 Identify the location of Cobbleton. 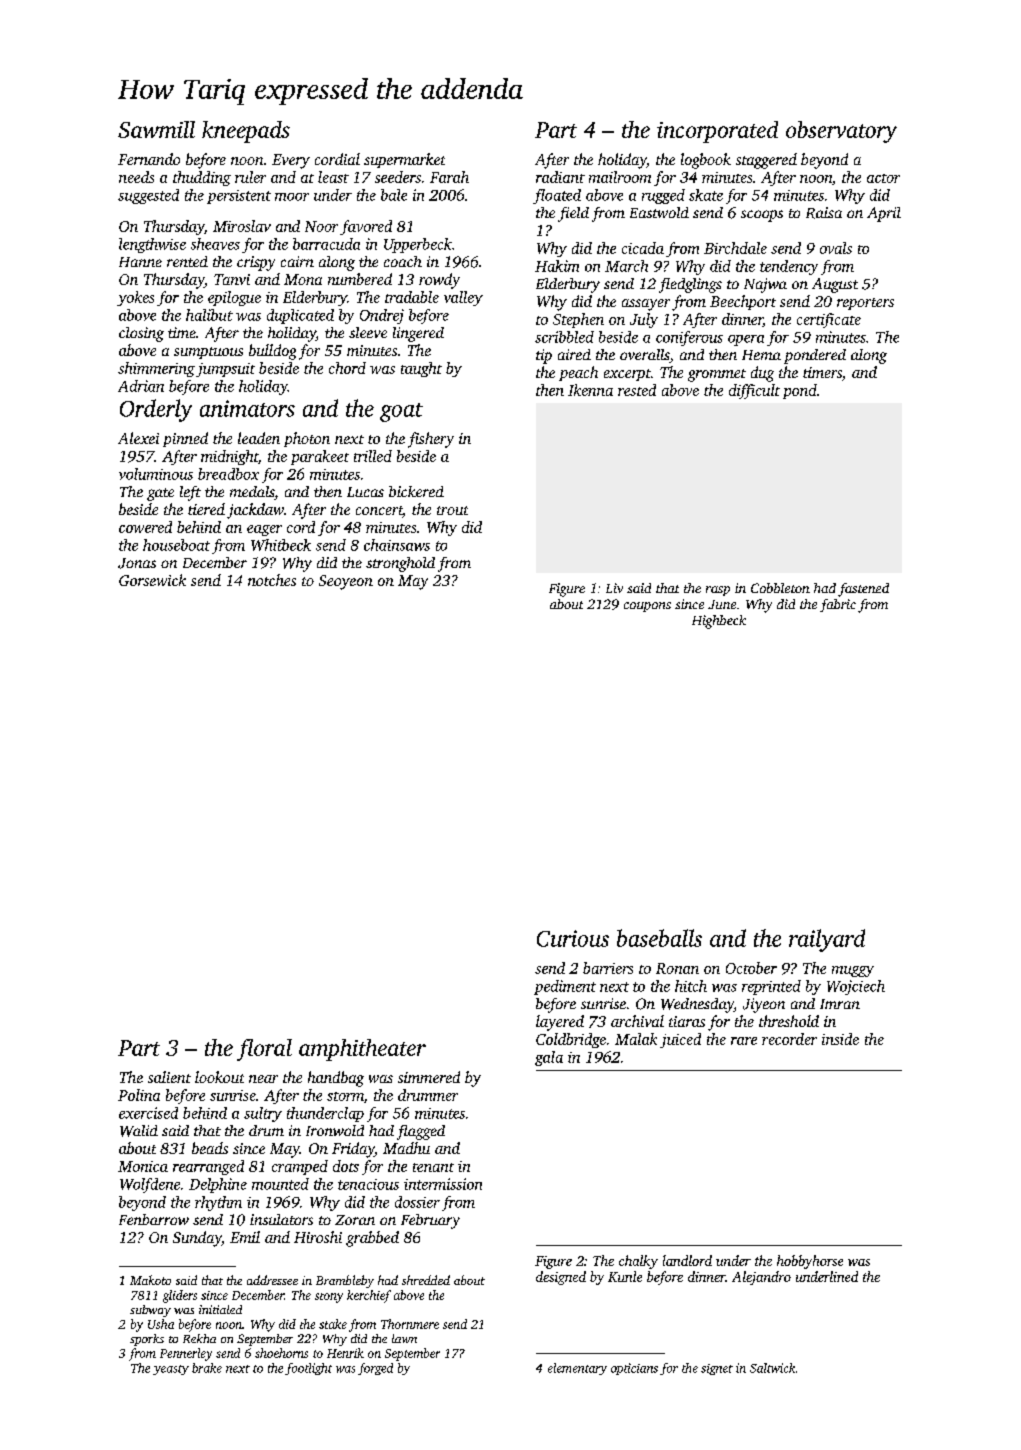
(780, 588).
